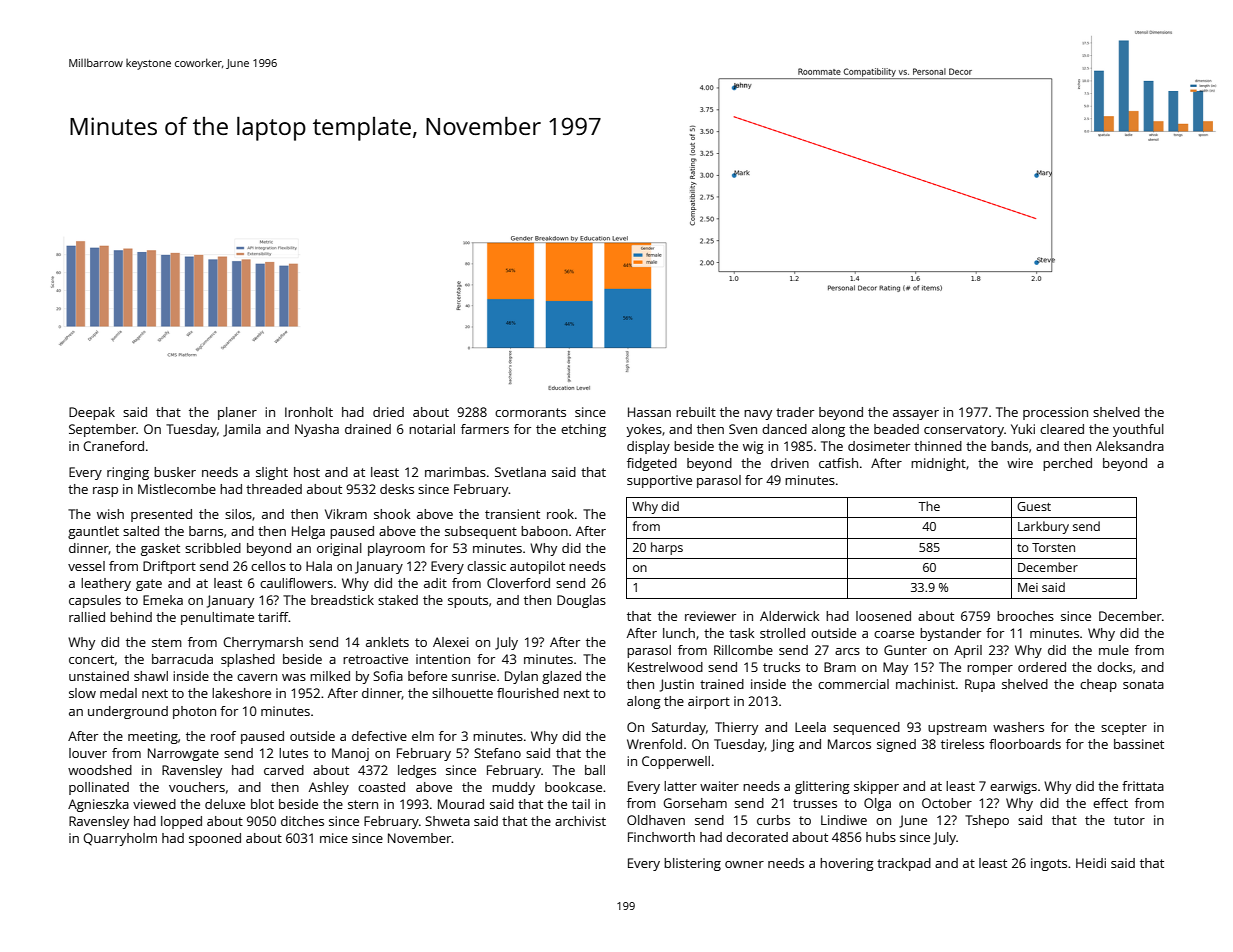 Image resolution: width=1233 pixels, height=952 pixels. Describe the element at coordinates (648, 447) in the screenshot. I see `display` at that location.
